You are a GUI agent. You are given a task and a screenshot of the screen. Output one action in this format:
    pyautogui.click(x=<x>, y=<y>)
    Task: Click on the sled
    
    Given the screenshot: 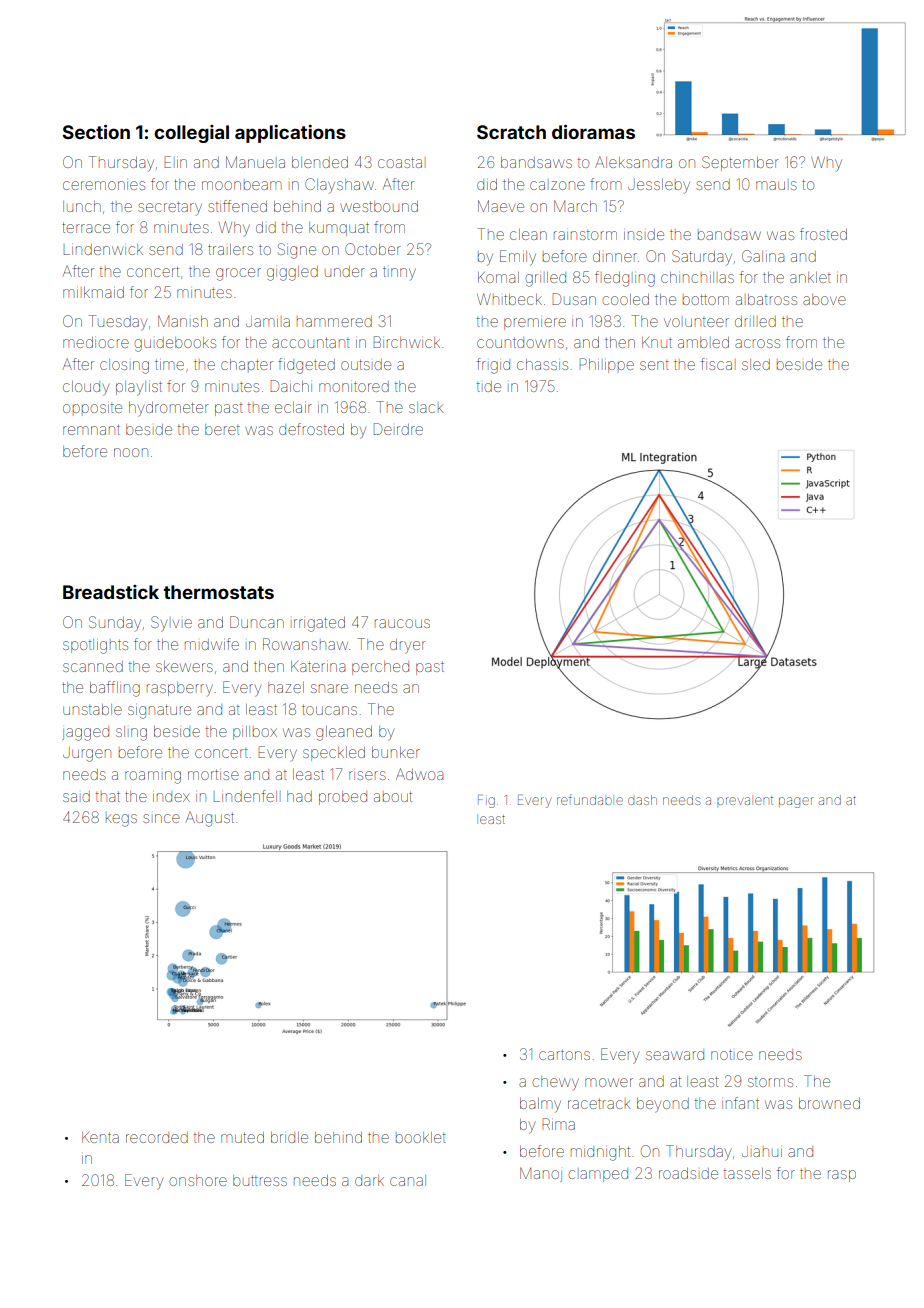 What is the action you would take?
    pyautogui.click(x=756, y=364)
